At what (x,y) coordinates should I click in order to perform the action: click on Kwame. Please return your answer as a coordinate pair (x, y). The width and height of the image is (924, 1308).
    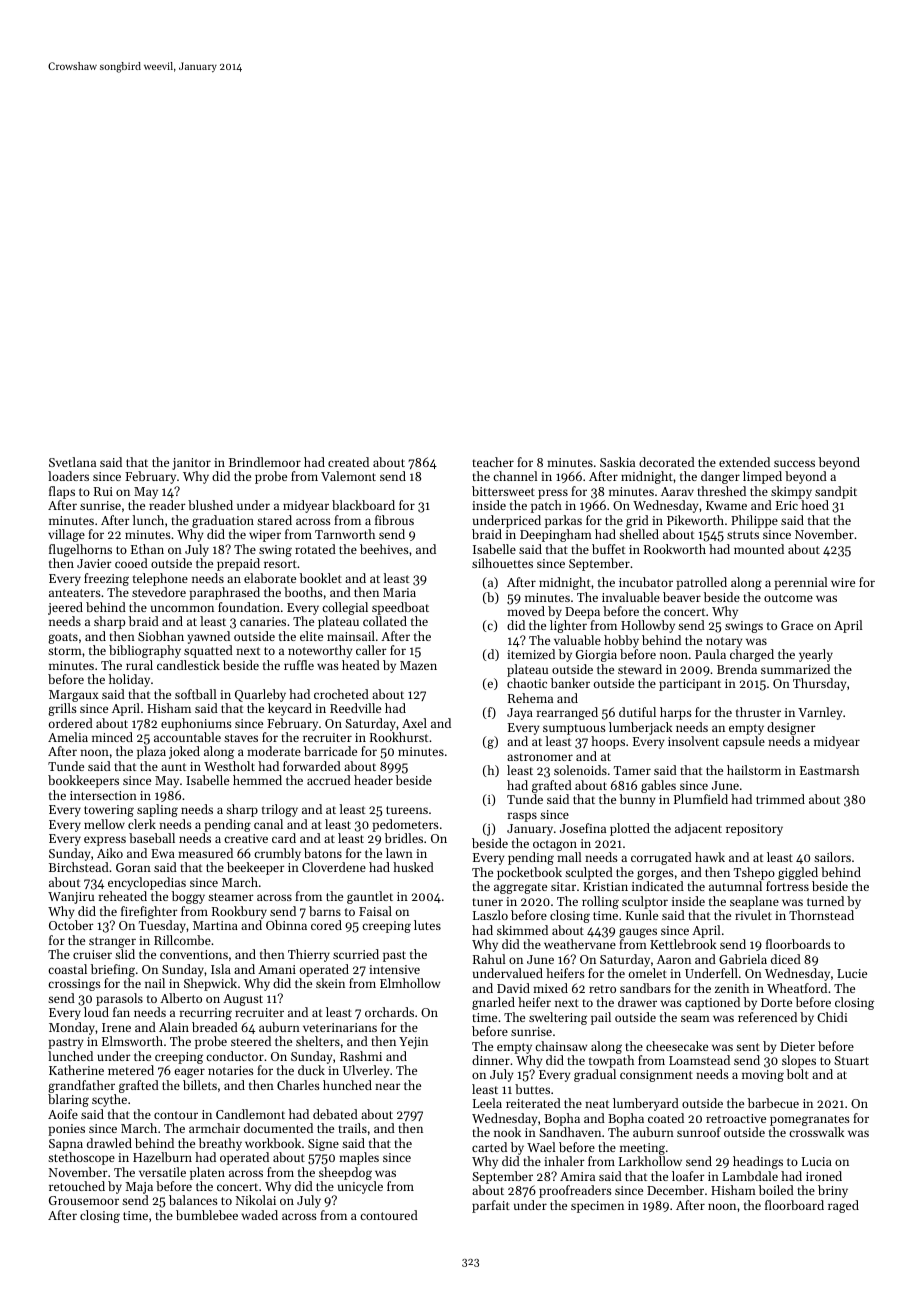
    Looking at the image, I should click on (726, 505).
